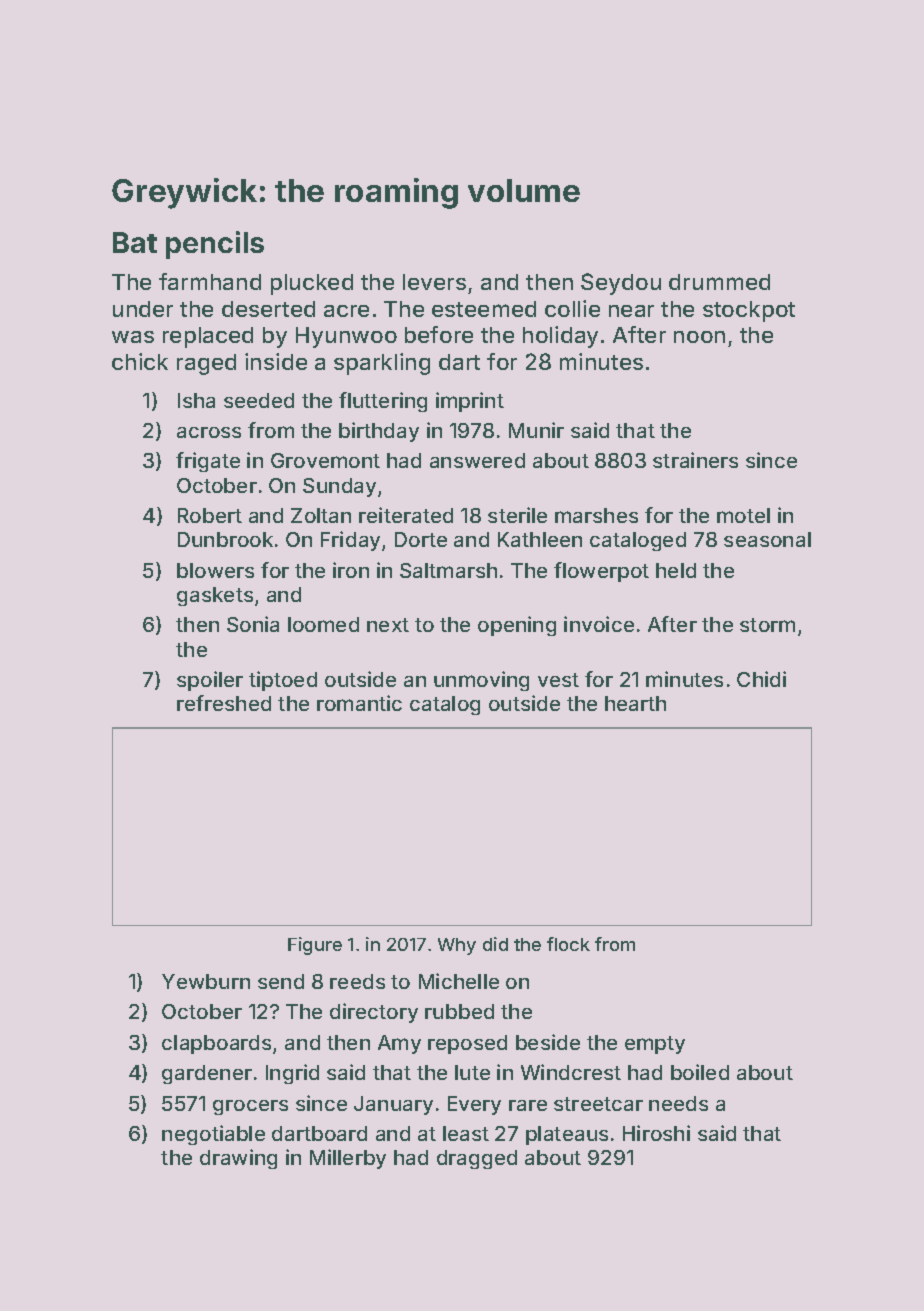 The height and width of the screenshot is (1311, 924). Describe the element at coordinates (560, 337) in the screenshot. I see `holiday` at that location.
